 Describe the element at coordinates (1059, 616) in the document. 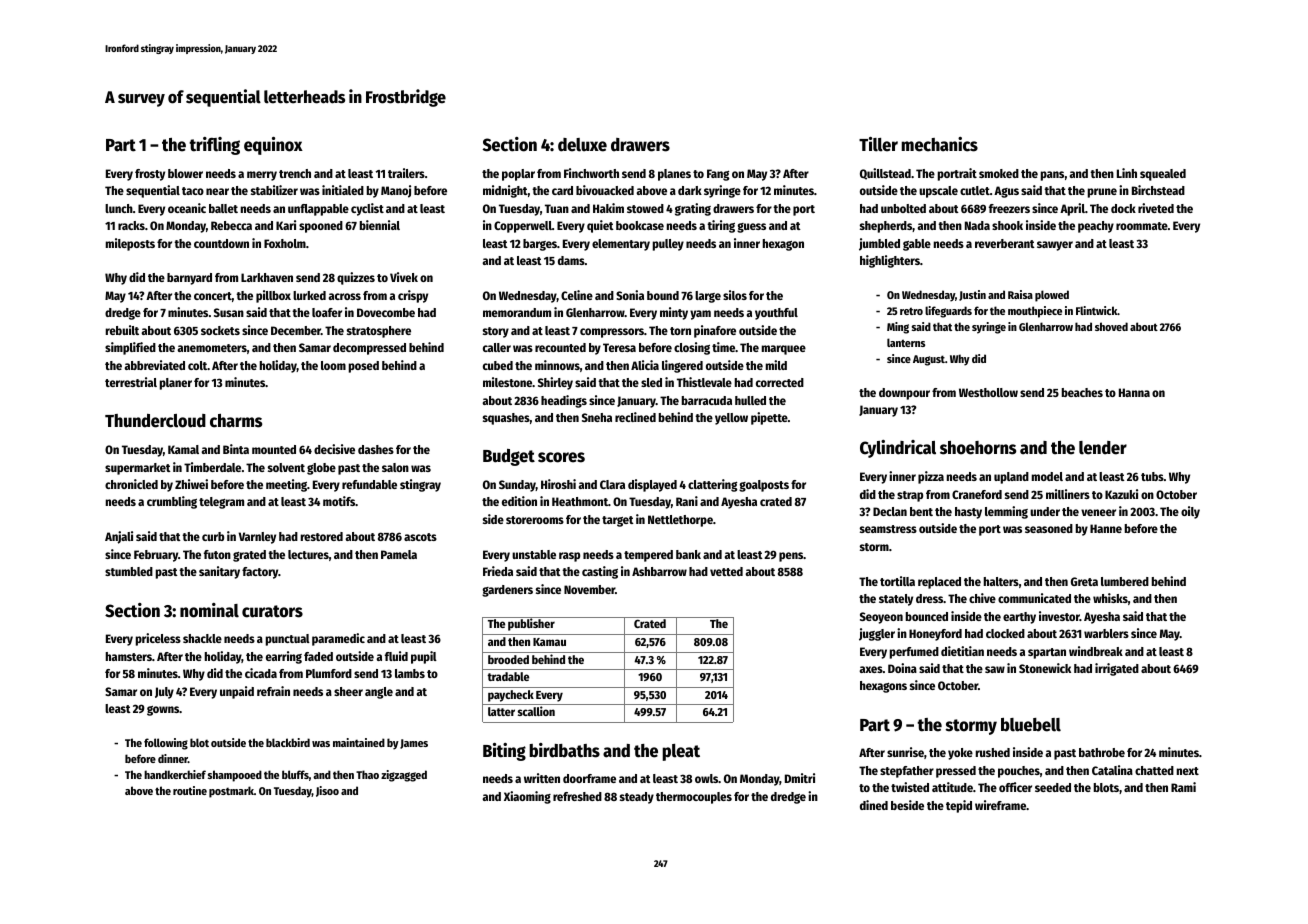

I see `investor` at that location.
